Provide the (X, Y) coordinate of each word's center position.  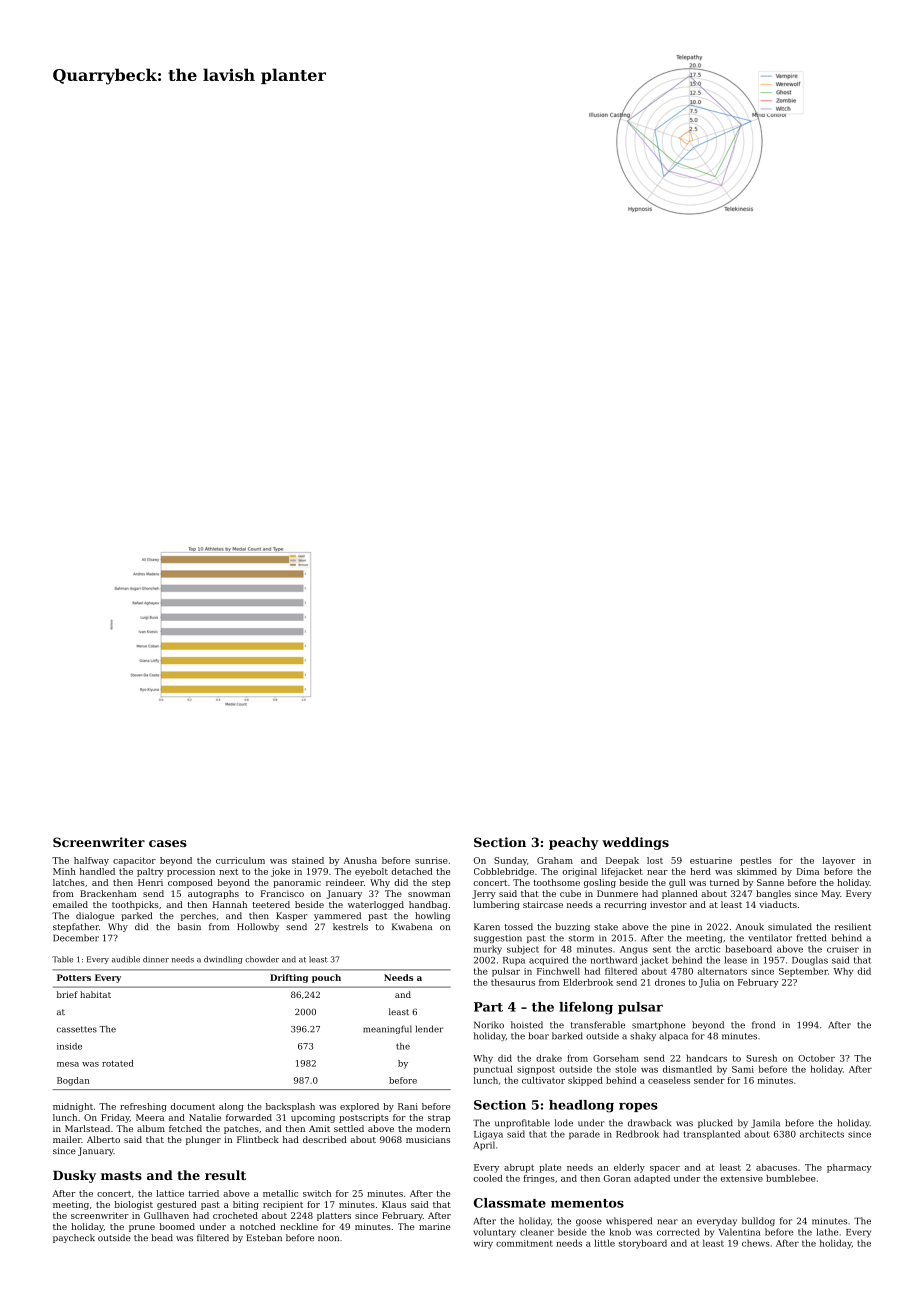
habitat (95, 994)
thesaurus (513, 982)
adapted (652, 1179)
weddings (635, 843)
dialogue (95, 916)
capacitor (134, 861)
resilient (853, 926)
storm (581, 938)
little (604, 1243)
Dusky (74, 1176)
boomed (177, 1226)
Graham (555, 860)
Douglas (810, 961)
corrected (678, 1232)
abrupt (519, 1168)
